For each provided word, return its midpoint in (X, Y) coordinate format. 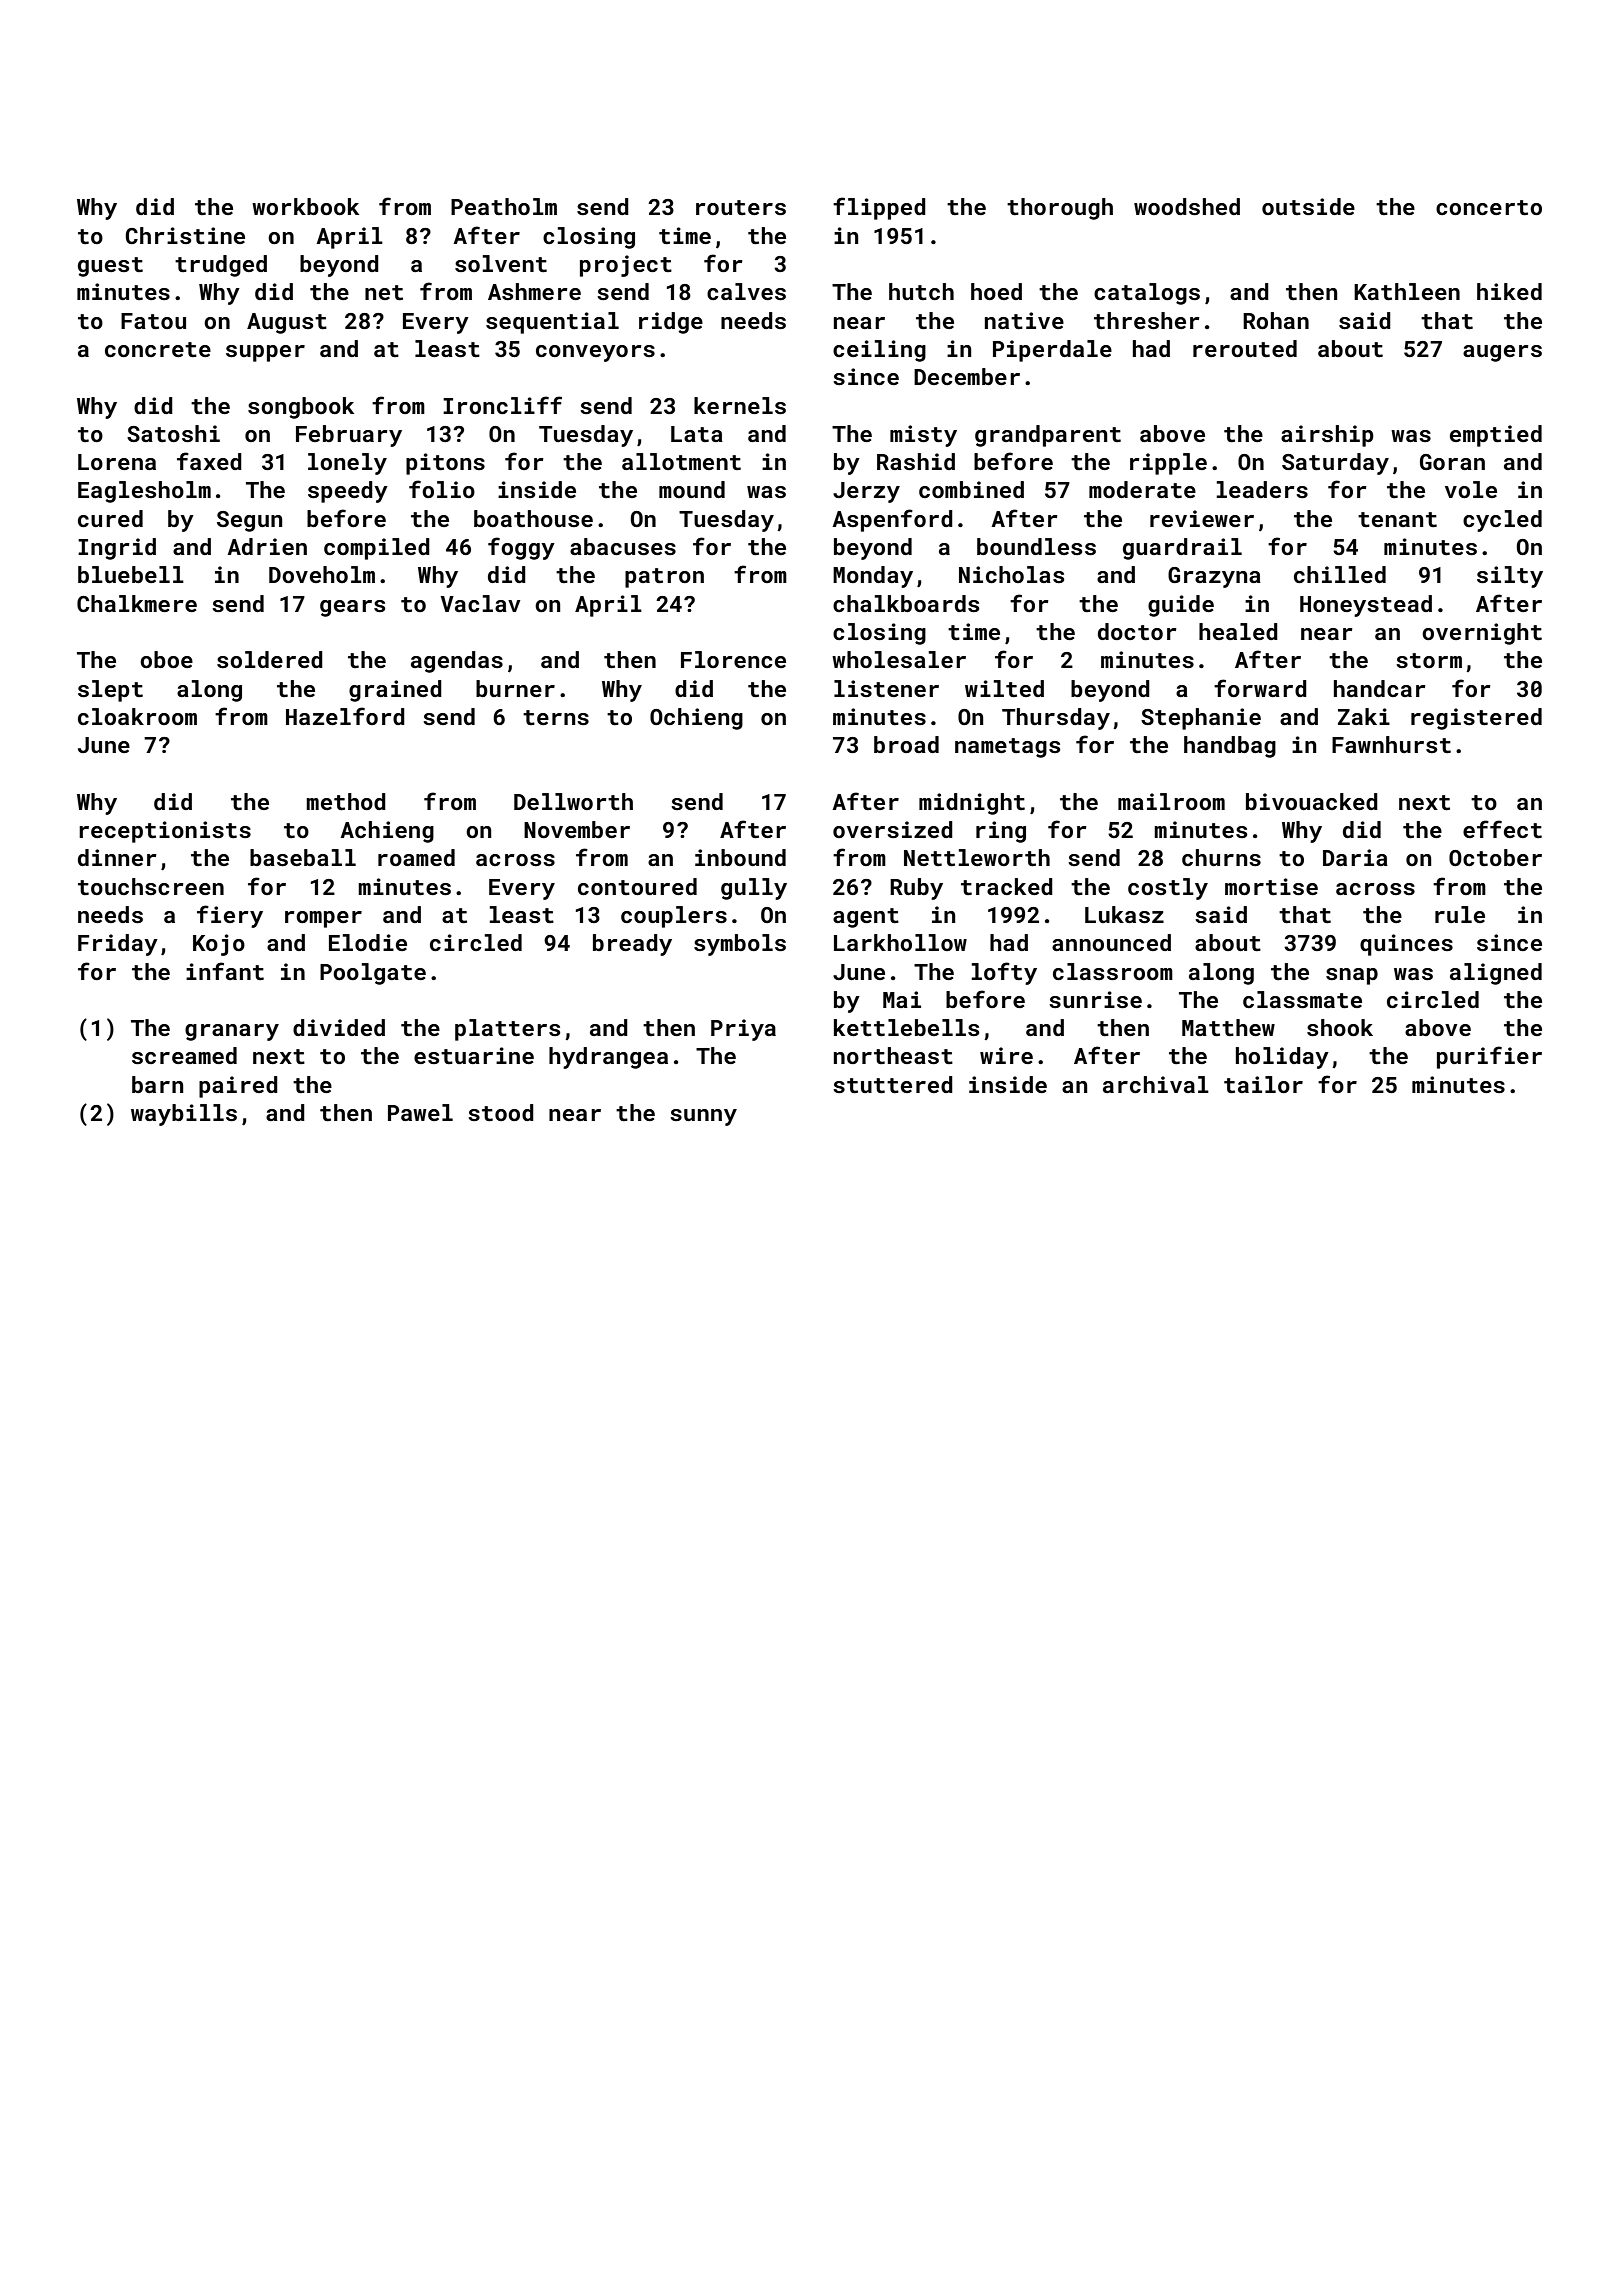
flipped (879, 208)
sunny (703, 1117)
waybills (184, 1115)
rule (1460, 914)
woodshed (1187, 206)
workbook (305, 206)
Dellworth (573, 801)
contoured (637, 886)
